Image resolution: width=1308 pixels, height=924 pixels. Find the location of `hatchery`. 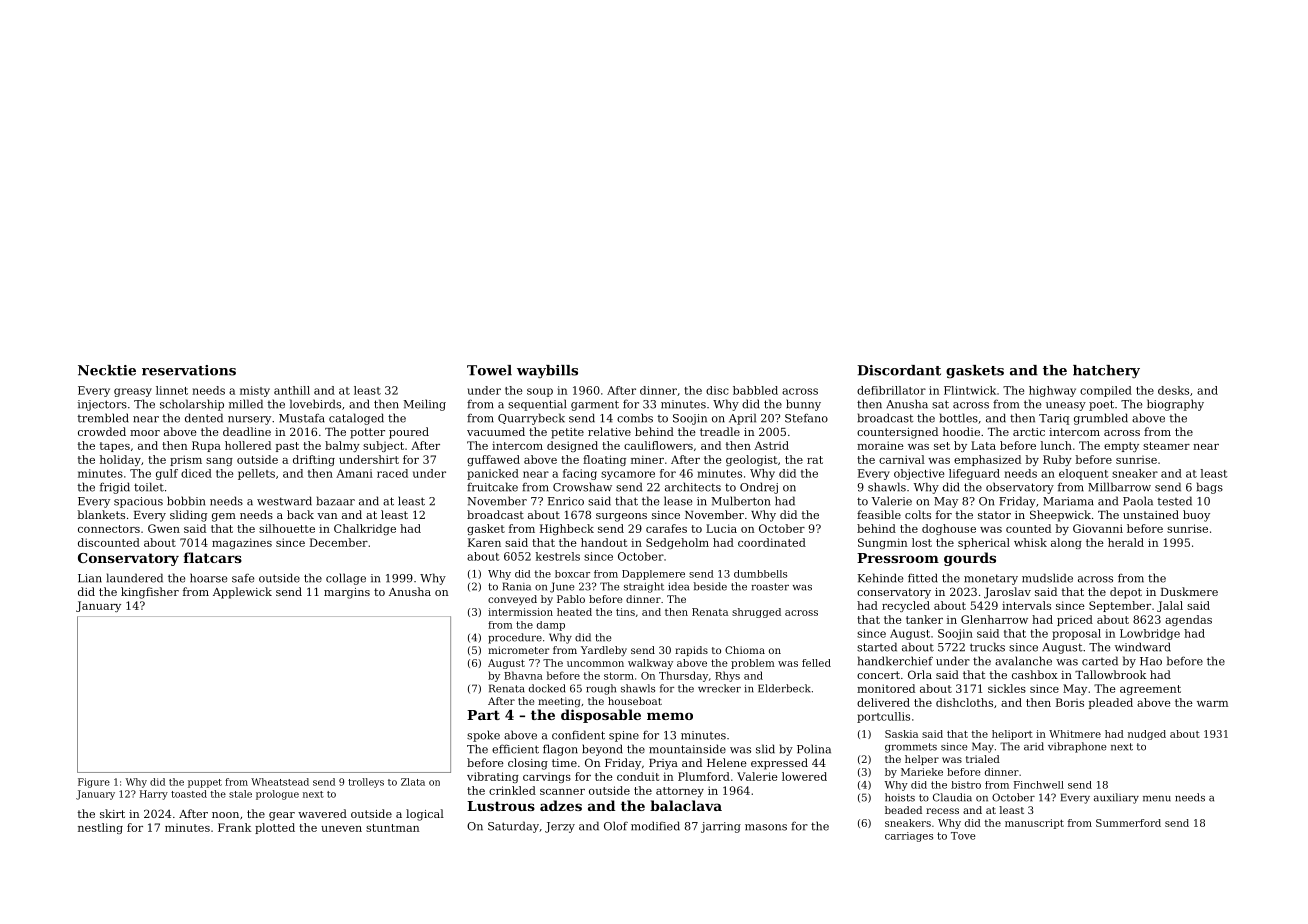

hatchery is located at coordinates (1106, 371).
